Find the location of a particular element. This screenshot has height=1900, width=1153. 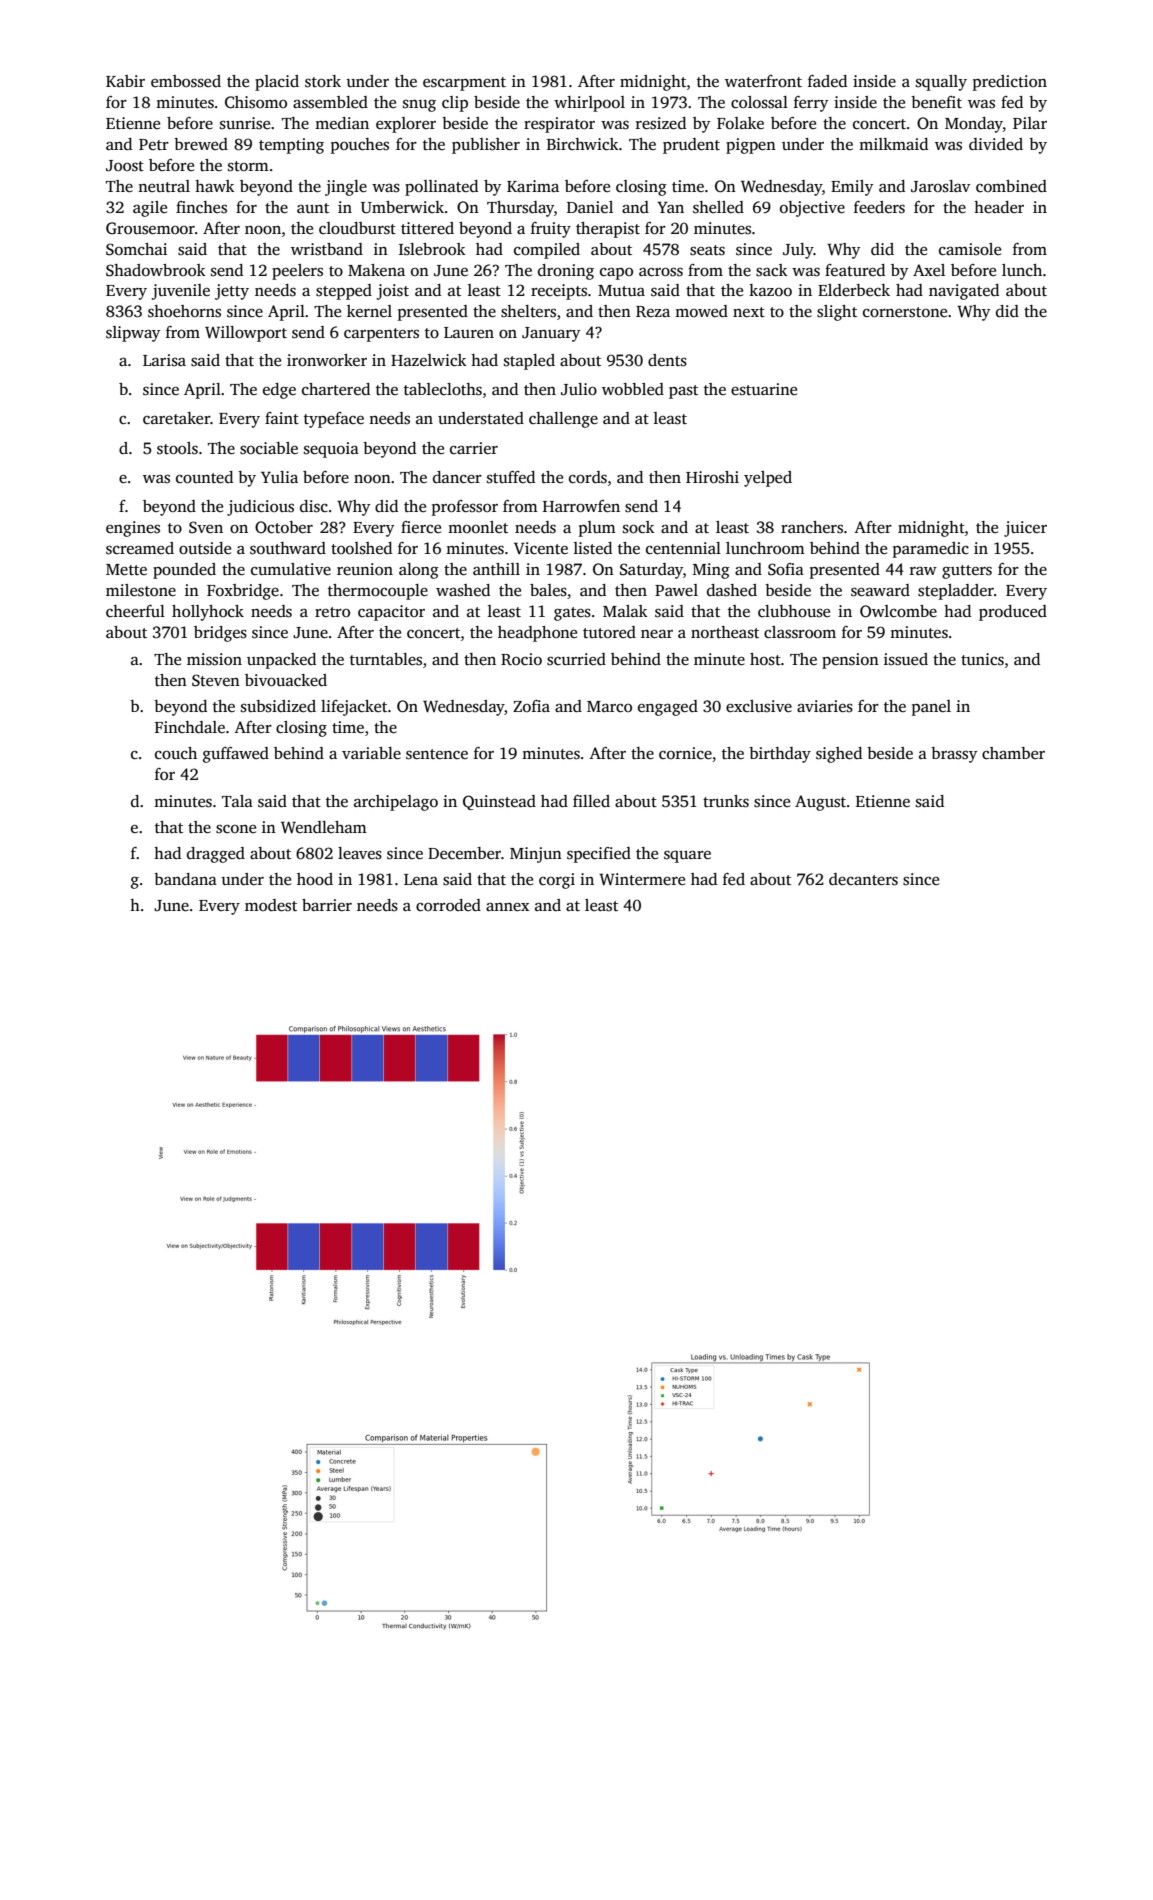

jetty is located at coordinates (232, 292).
